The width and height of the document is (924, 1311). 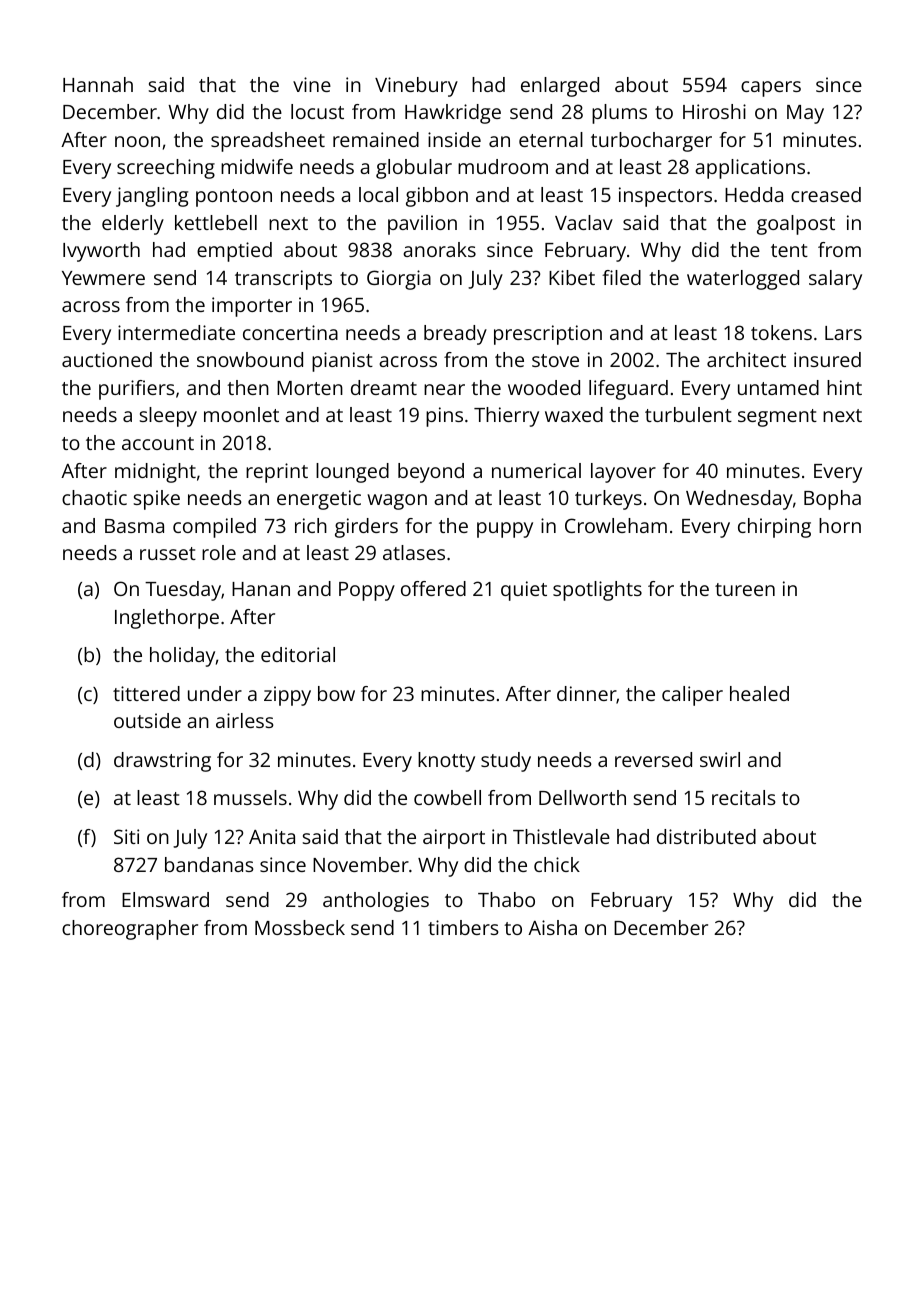 What do you see at coordinates (771, 89) in the document?
I see `capers` at bounding box center [771, 89].
